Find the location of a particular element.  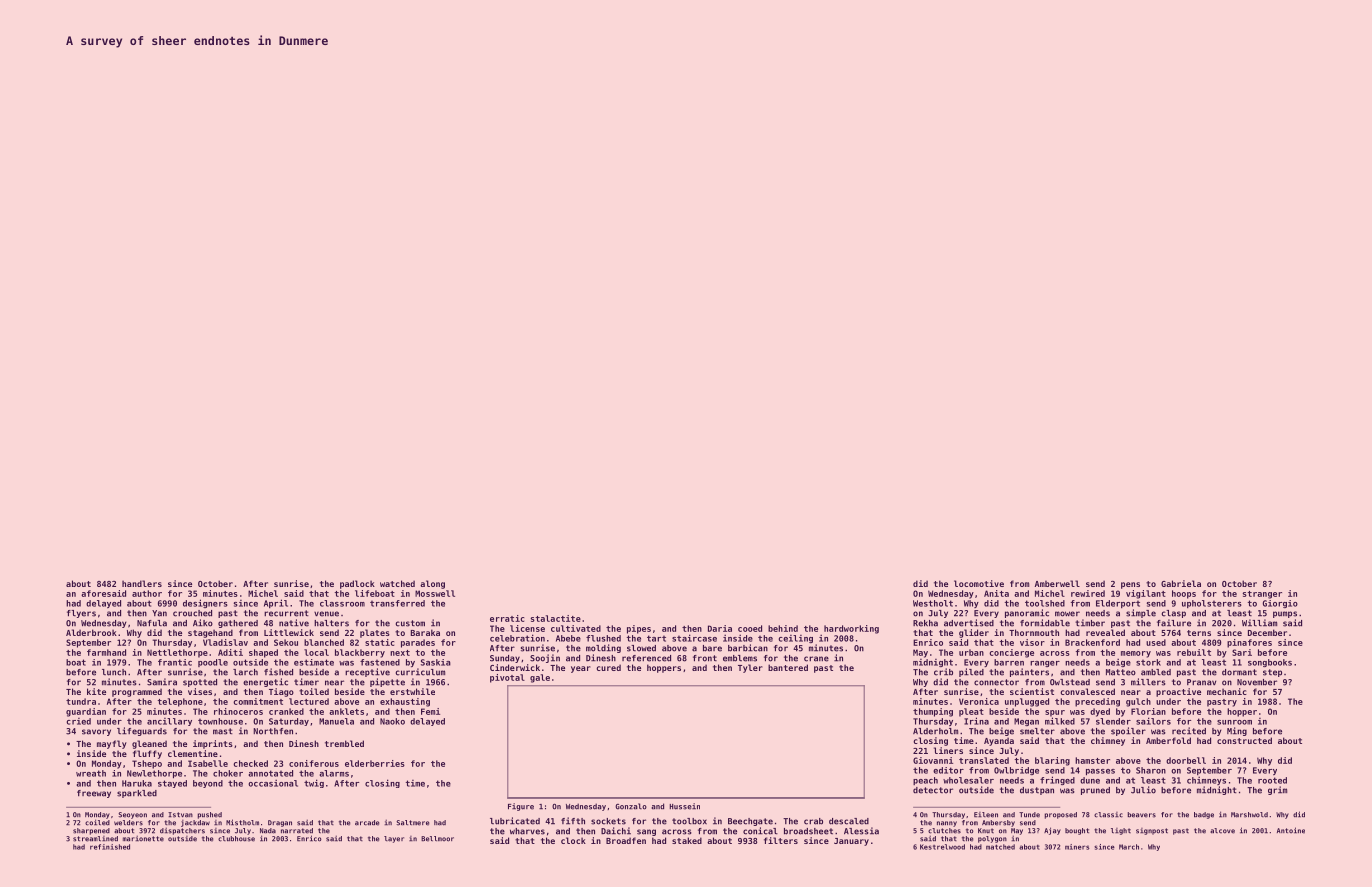

author is located at coordinates (147, 593).
